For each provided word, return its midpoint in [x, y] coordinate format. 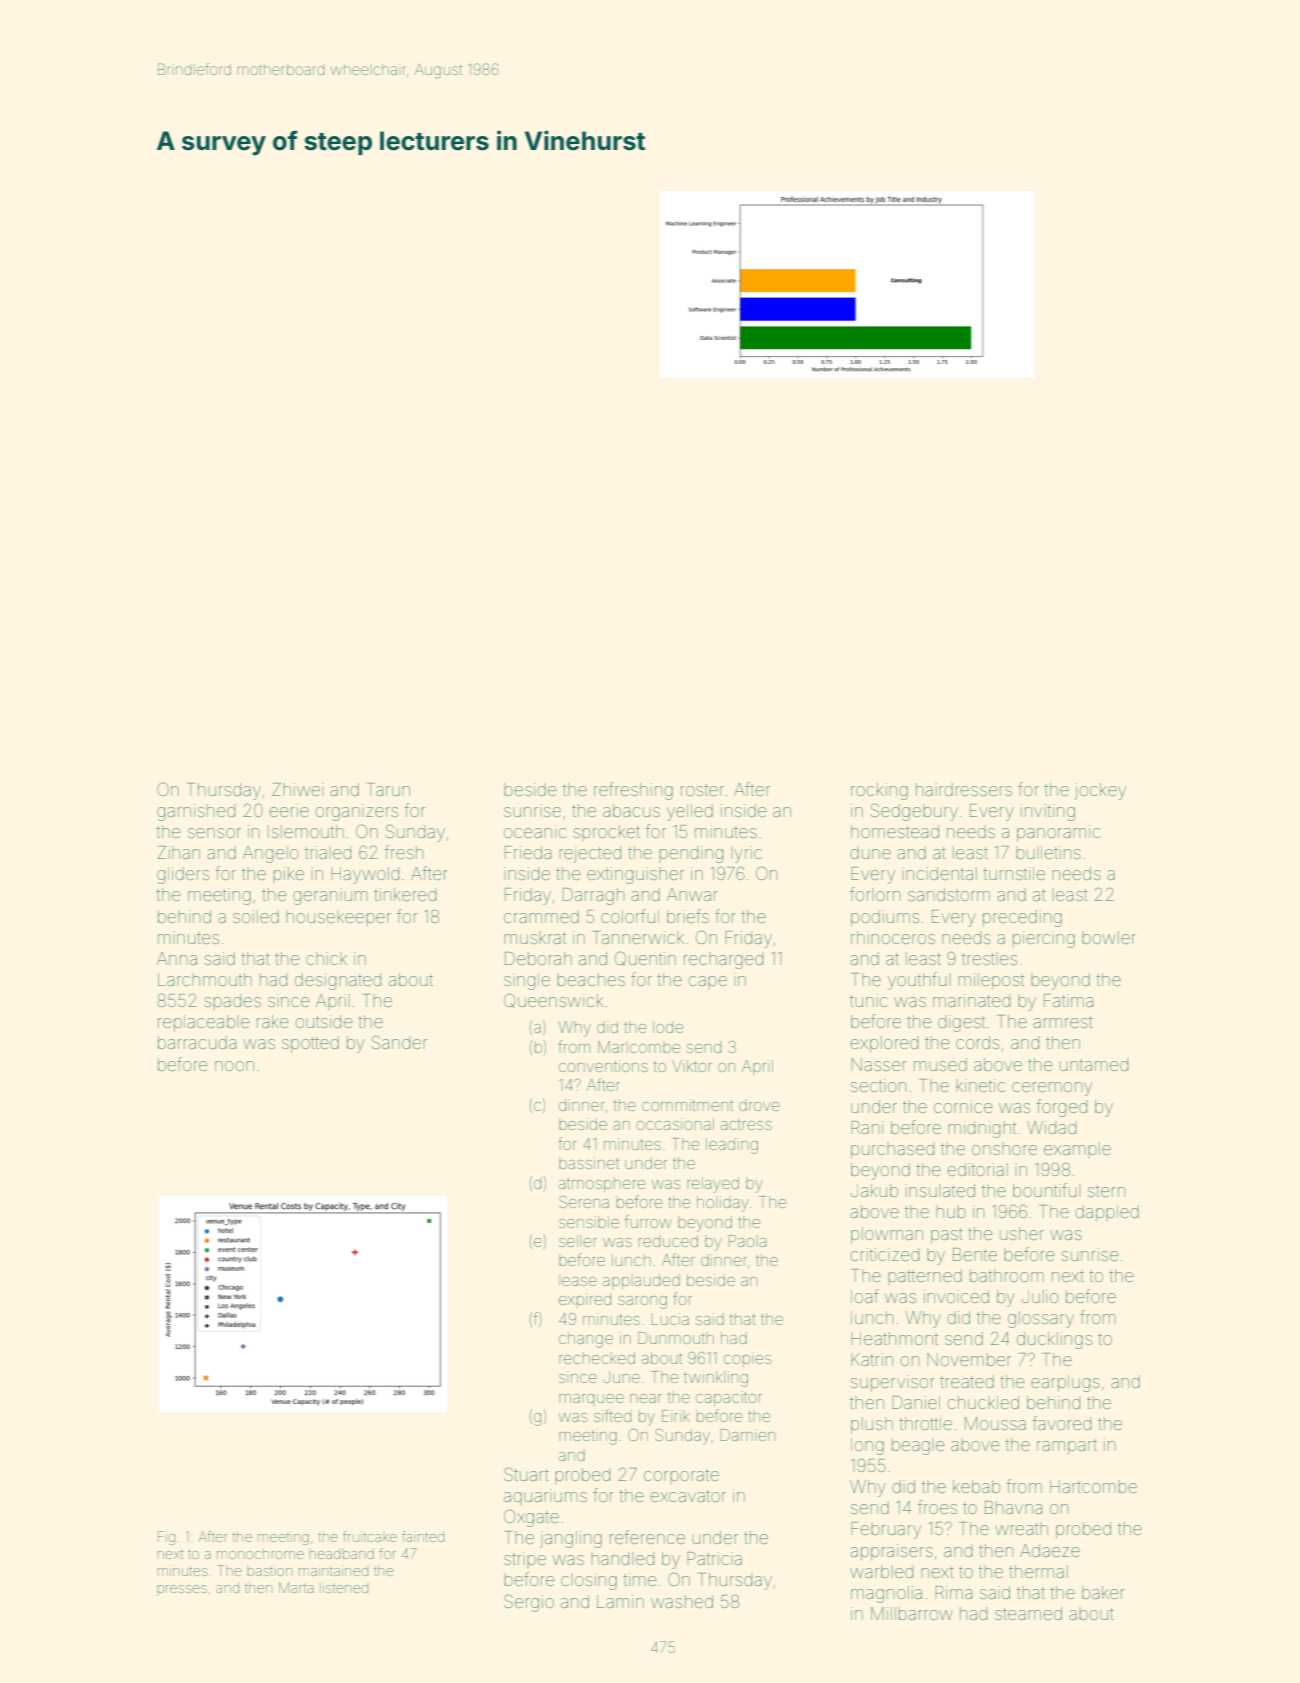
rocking [879, 791]
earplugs [1065, 1383]
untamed [1094, 1064]
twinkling [716, 1379]
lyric [746, 854]
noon [234, 1066]
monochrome [260, 1554]
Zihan [178, 852]
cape [708, 982]
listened [344, 1588]
